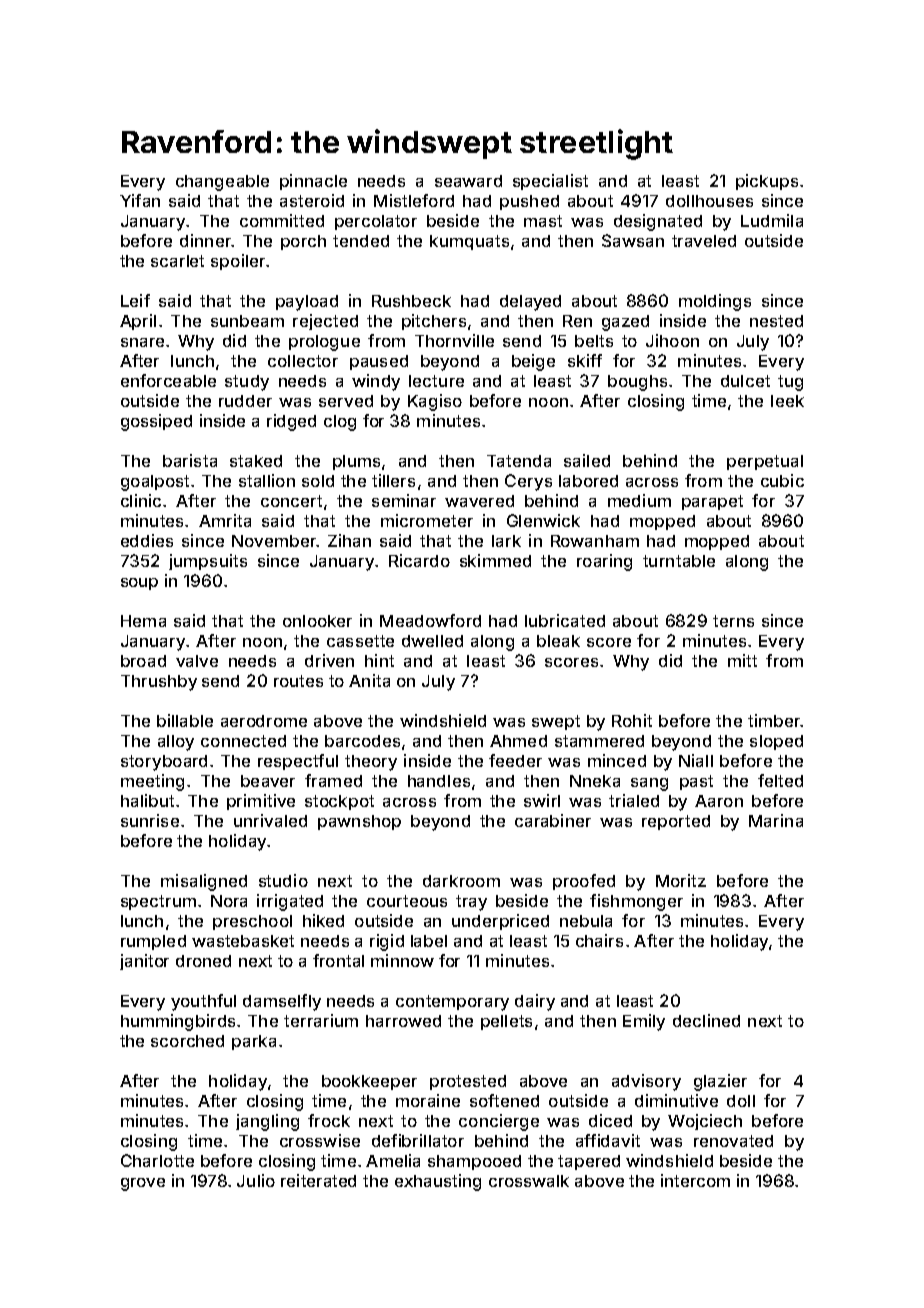 This document has width=924, height=1308. Describe the element at coordinates (767, 182) in the document. I see `pickups` at that location.
